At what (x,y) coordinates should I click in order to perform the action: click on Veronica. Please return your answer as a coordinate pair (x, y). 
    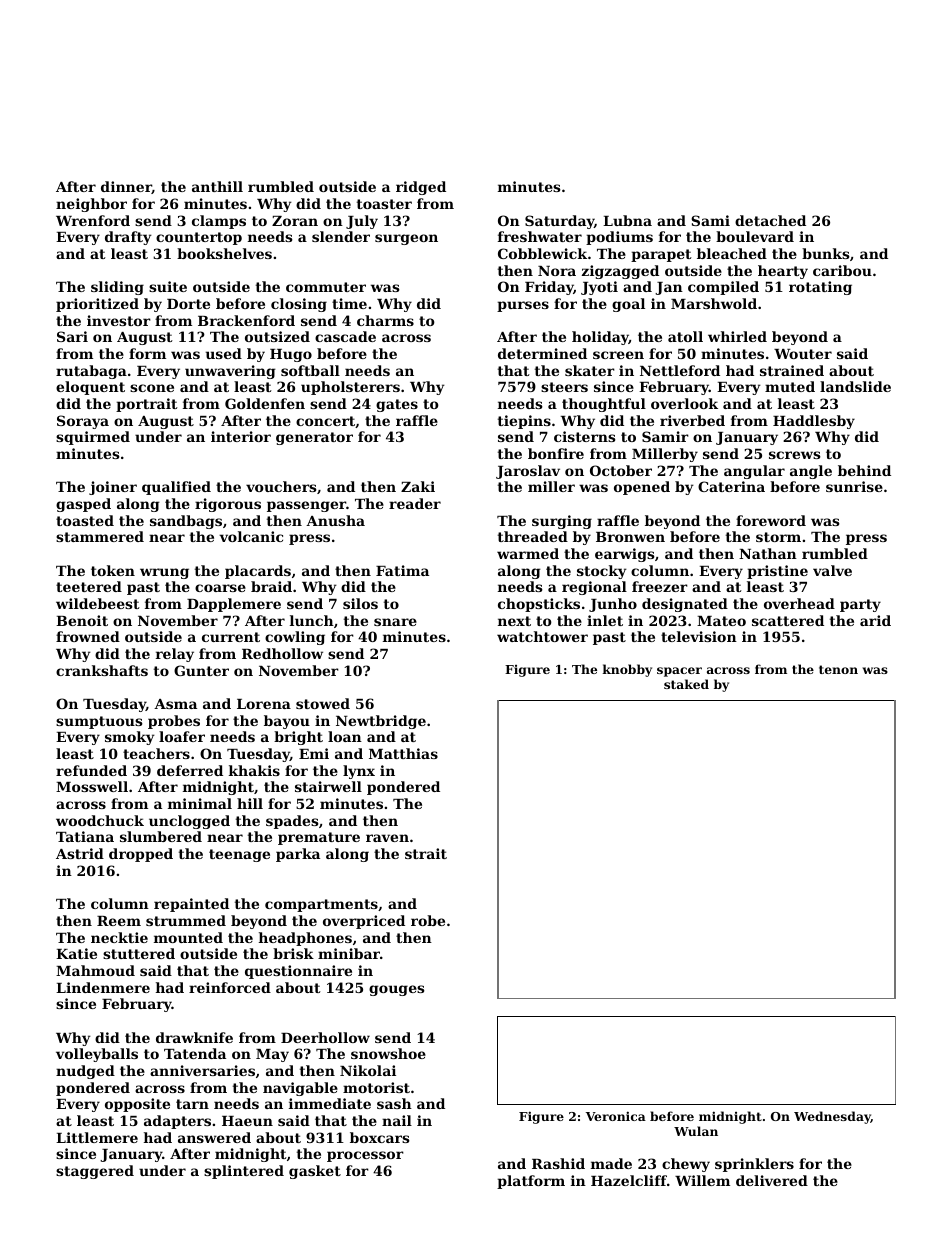
    Looking at the image, I should click on (616, 1116).
